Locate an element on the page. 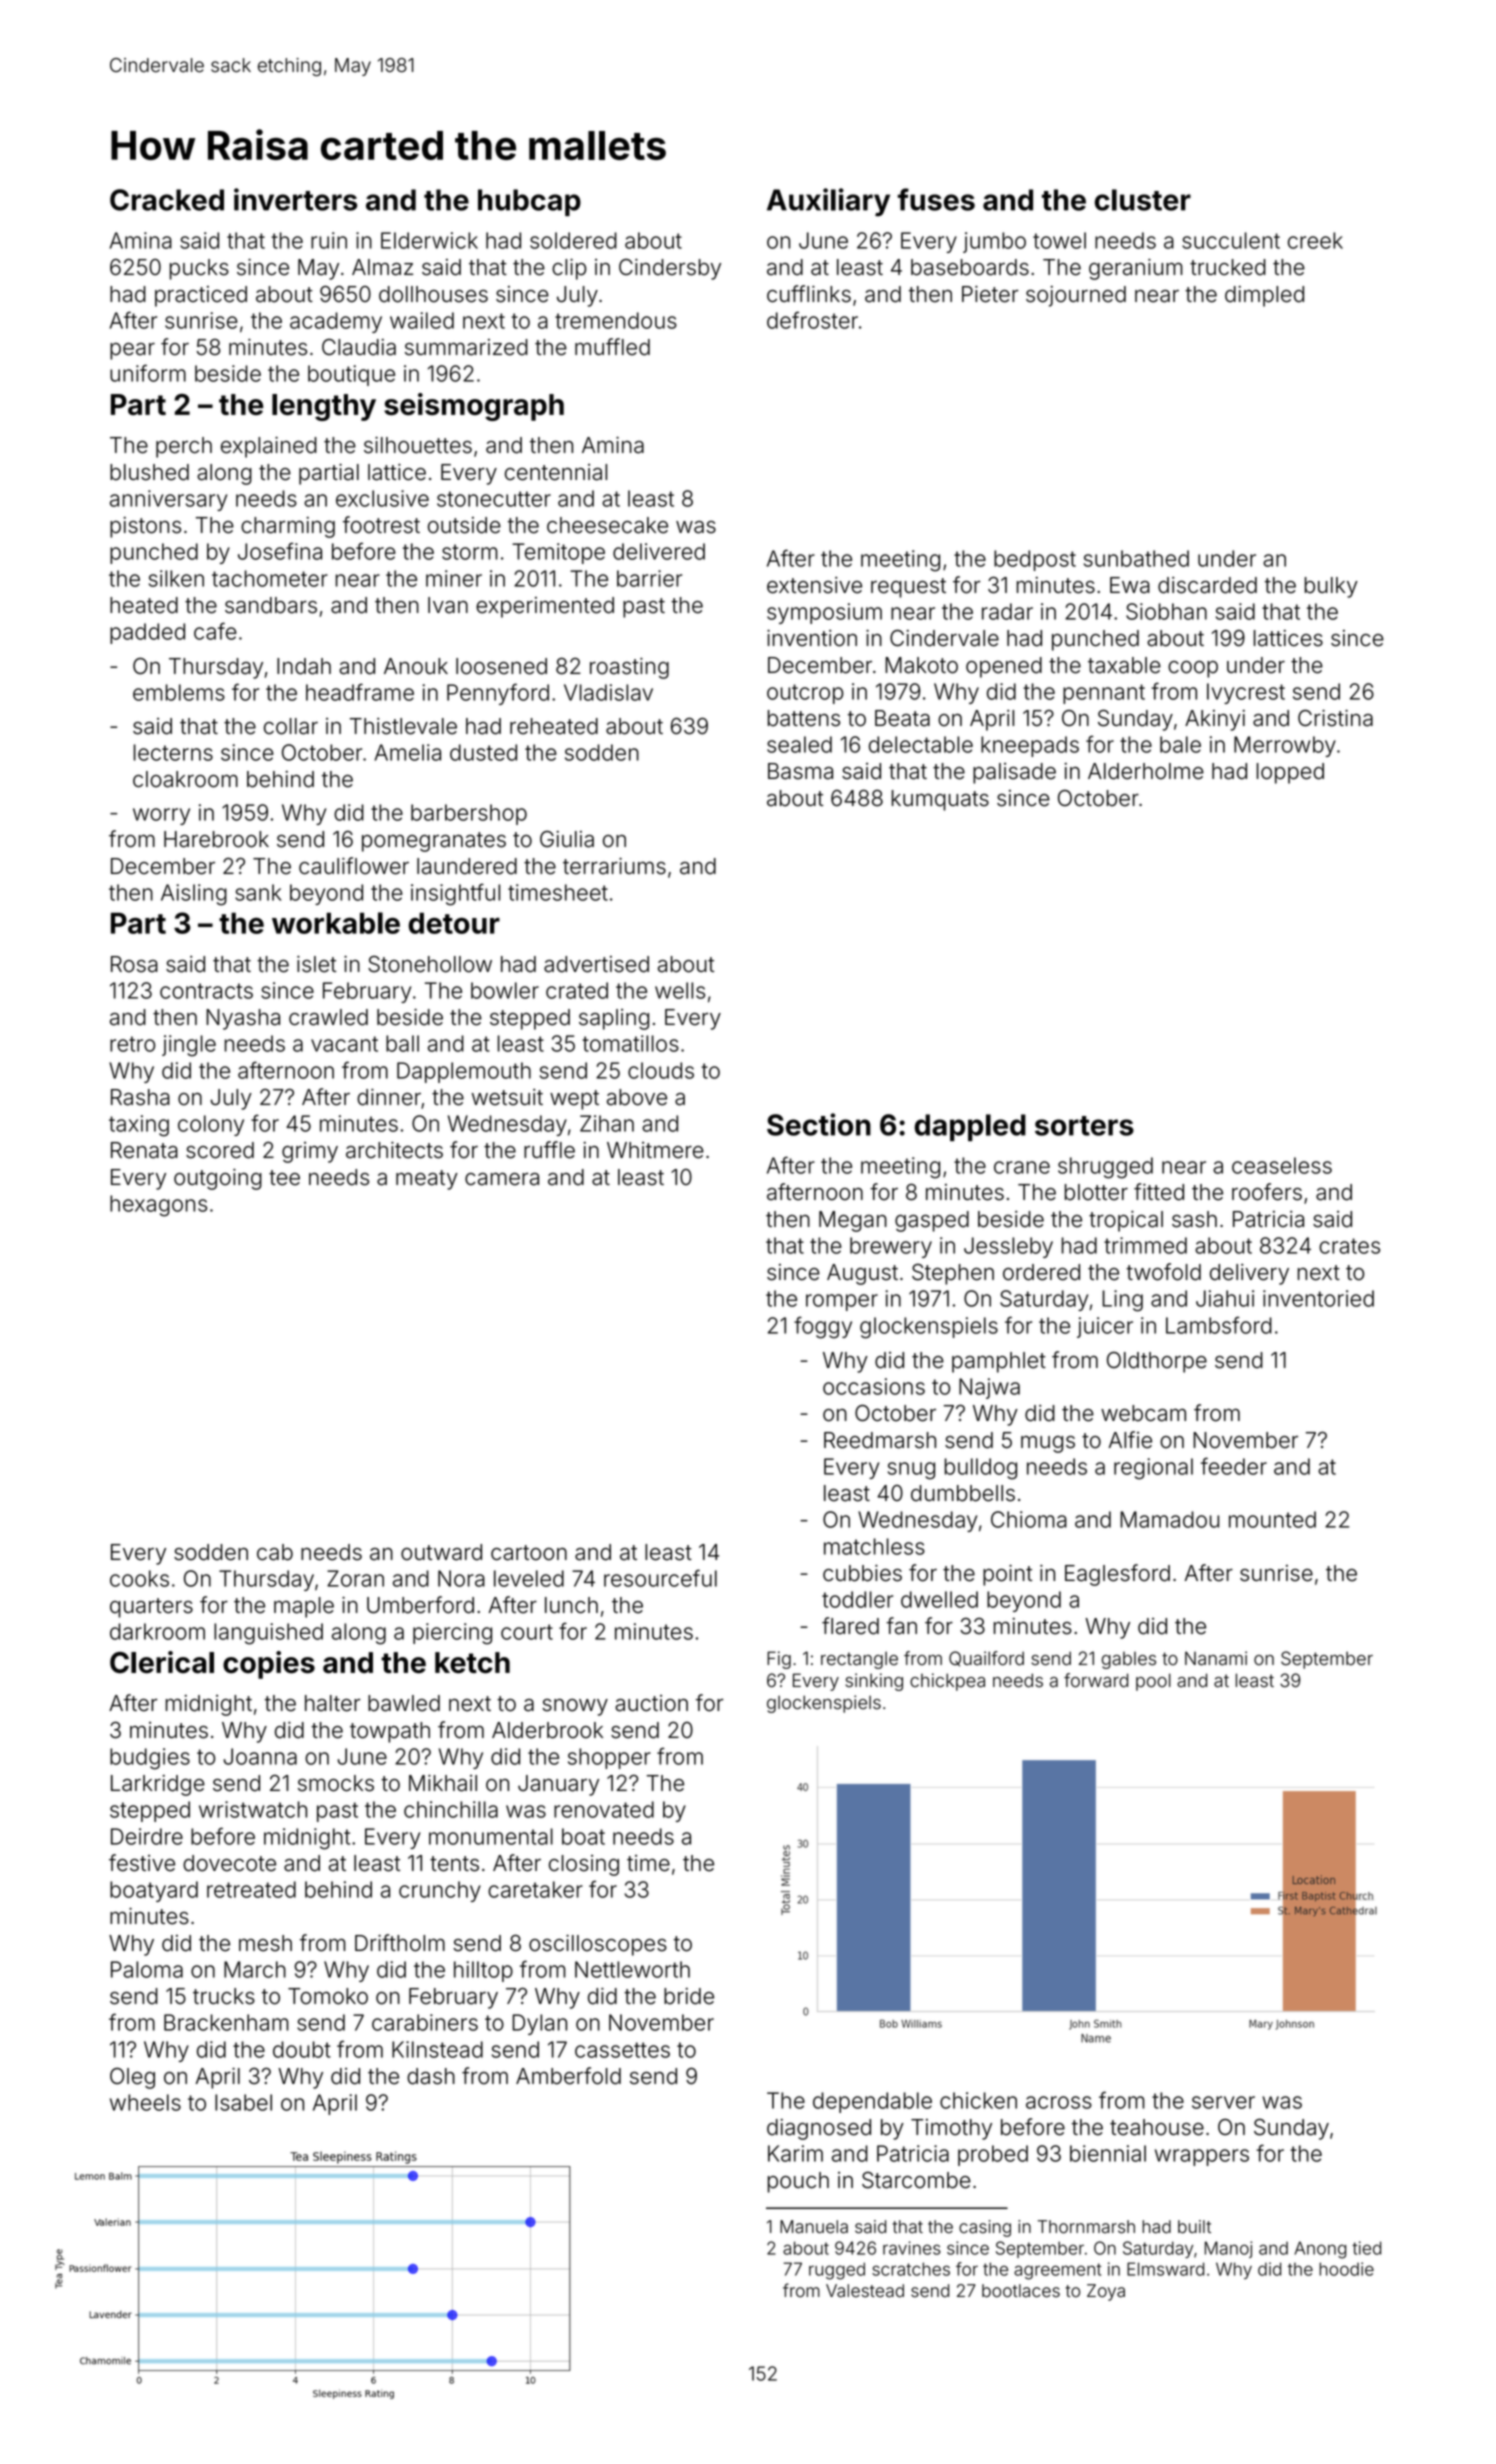  centennial is located at coordinates (556, 472).
